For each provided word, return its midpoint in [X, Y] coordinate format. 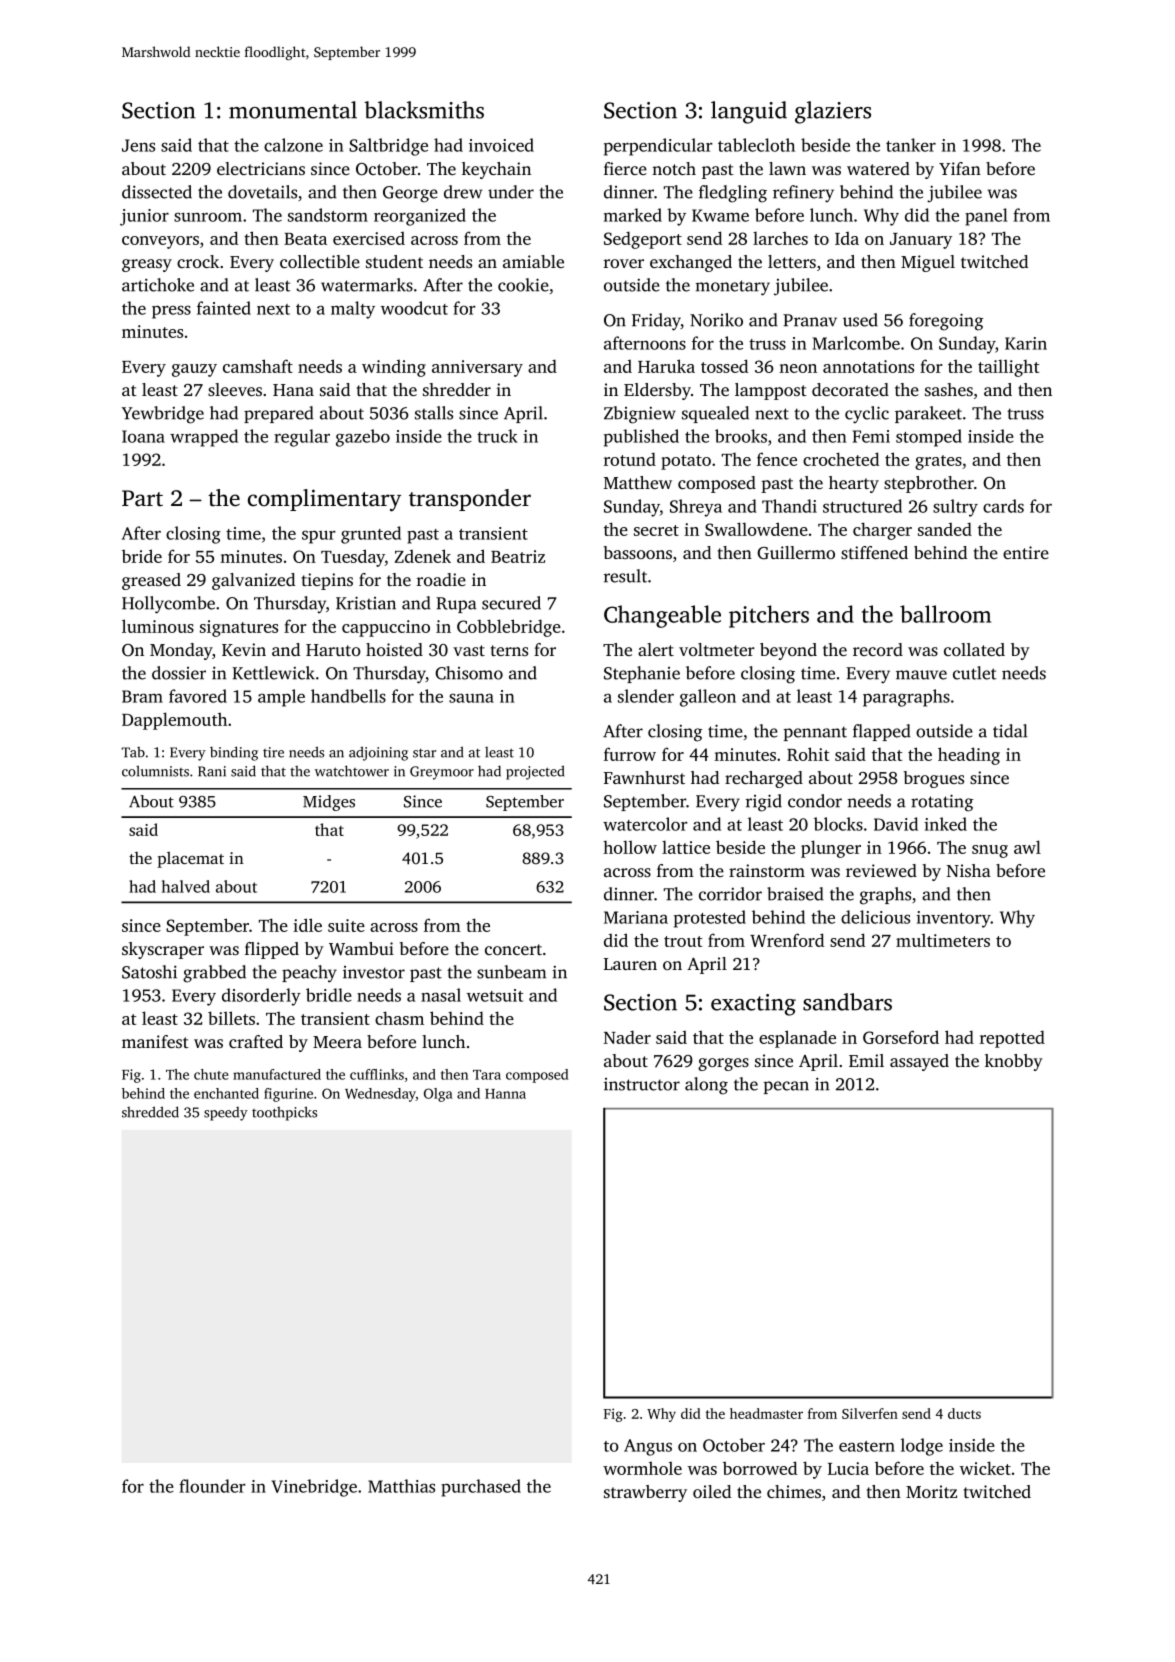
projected [535, 772]
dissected [157, 192]
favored [198, 696]
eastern [867, 1446]
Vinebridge [314, 1488]
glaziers [833, 112]
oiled [712, 1491]
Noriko [716, 320]
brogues [934, 779]
